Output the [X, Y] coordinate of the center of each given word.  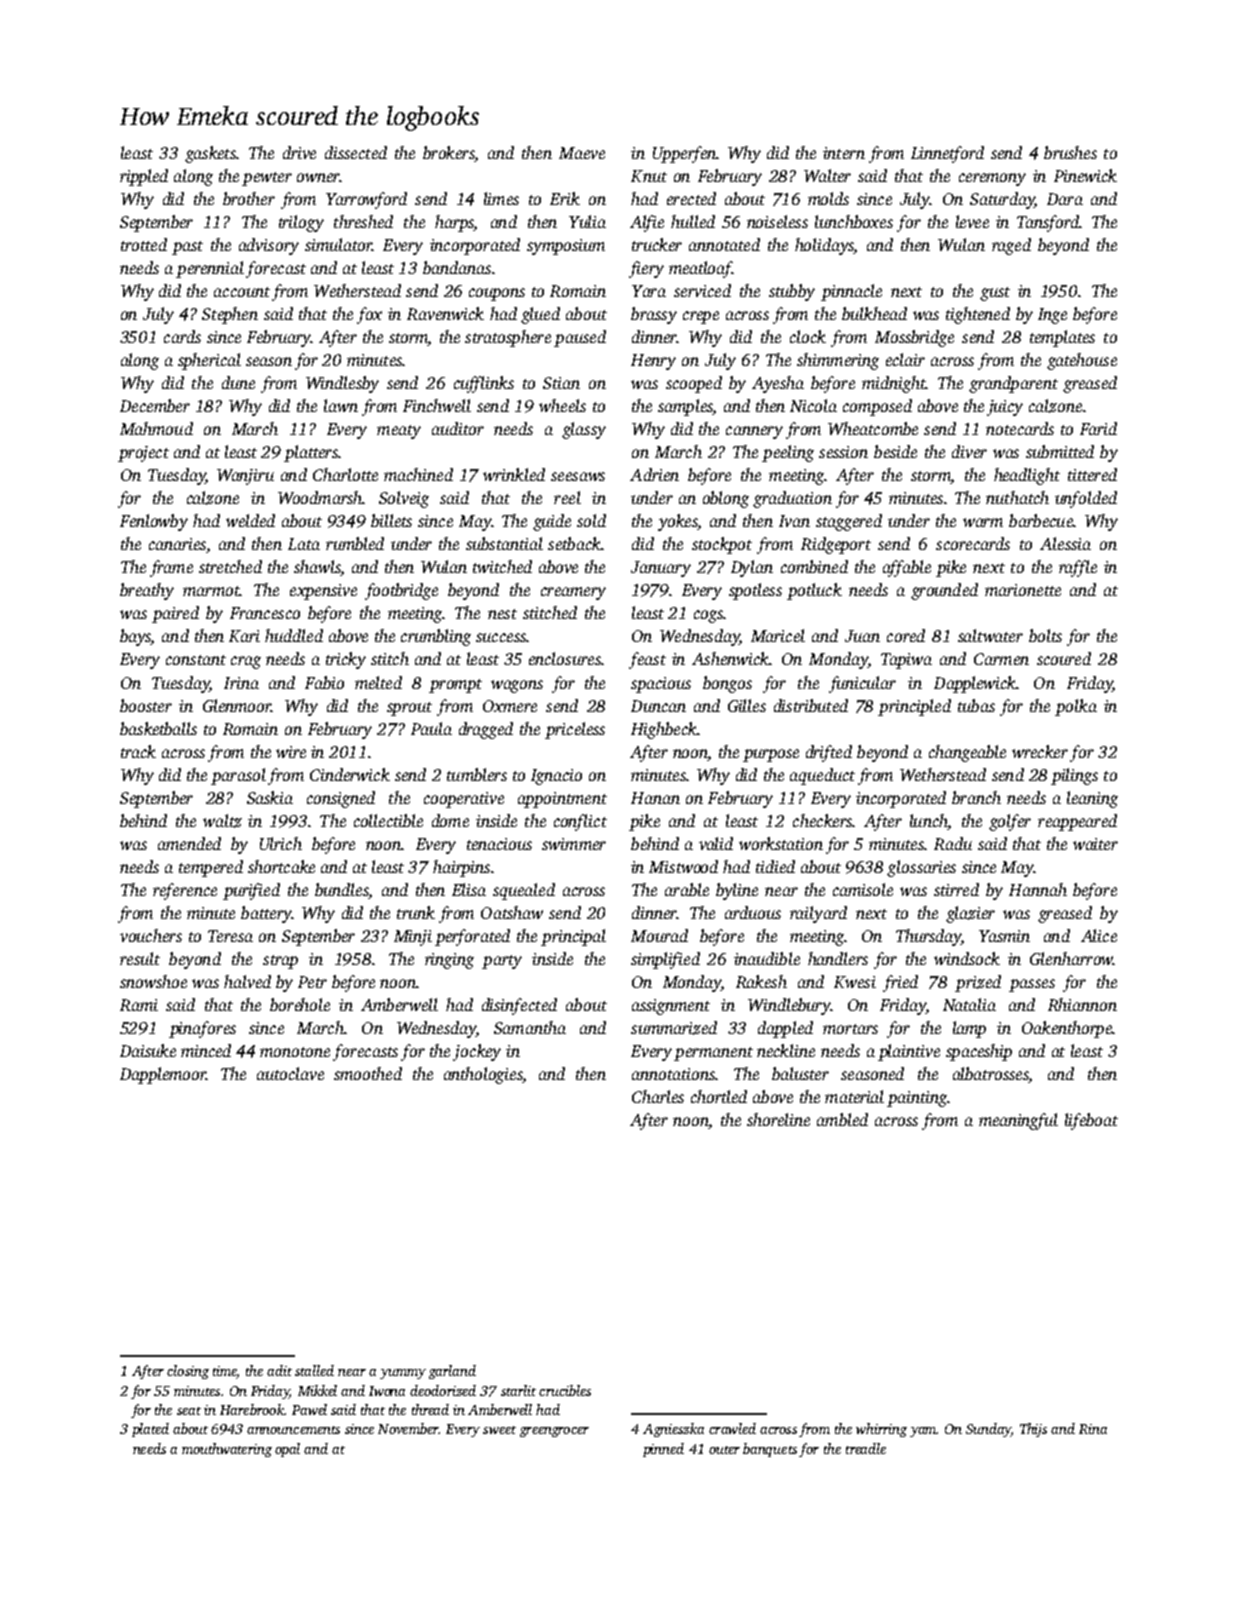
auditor [458, 428]
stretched [230, 566]
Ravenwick [445, 313]
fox [369, 315]
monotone [295, 1052]
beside [895, 451]
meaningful [1018, 1121]
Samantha [530, 1027]
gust [995, 294]
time [225, 1372]
